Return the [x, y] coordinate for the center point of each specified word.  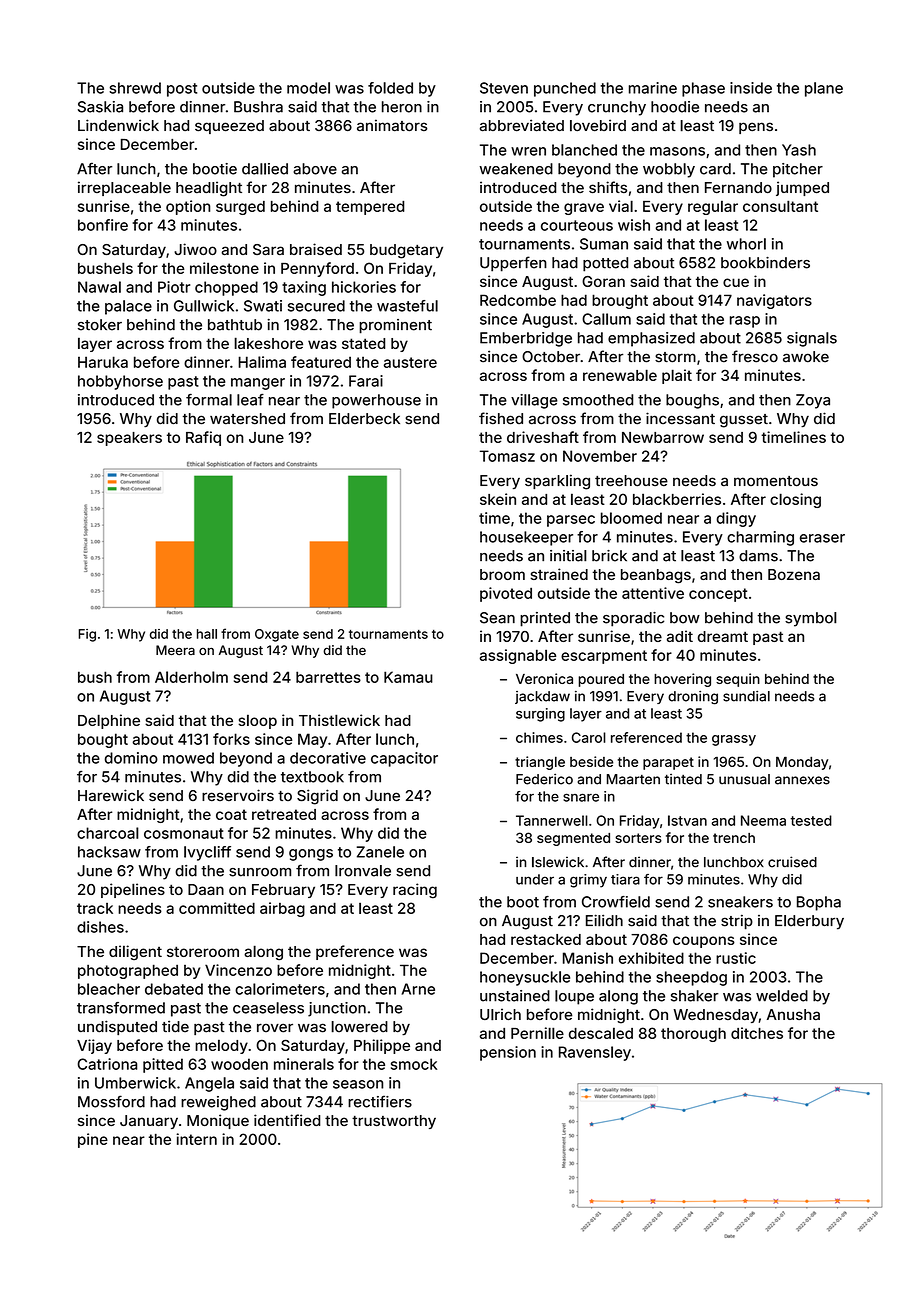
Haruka [103, 362]
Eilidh [604, 920]
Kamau [408, 677]
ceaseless [268, 1008]
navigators [774, 301]
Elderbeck [364, 419]
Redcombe [518, 300]
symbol [811, 619]
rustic [736, 958]
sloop [257, 721]
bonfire [103, 225]
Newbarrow [663, 437]
